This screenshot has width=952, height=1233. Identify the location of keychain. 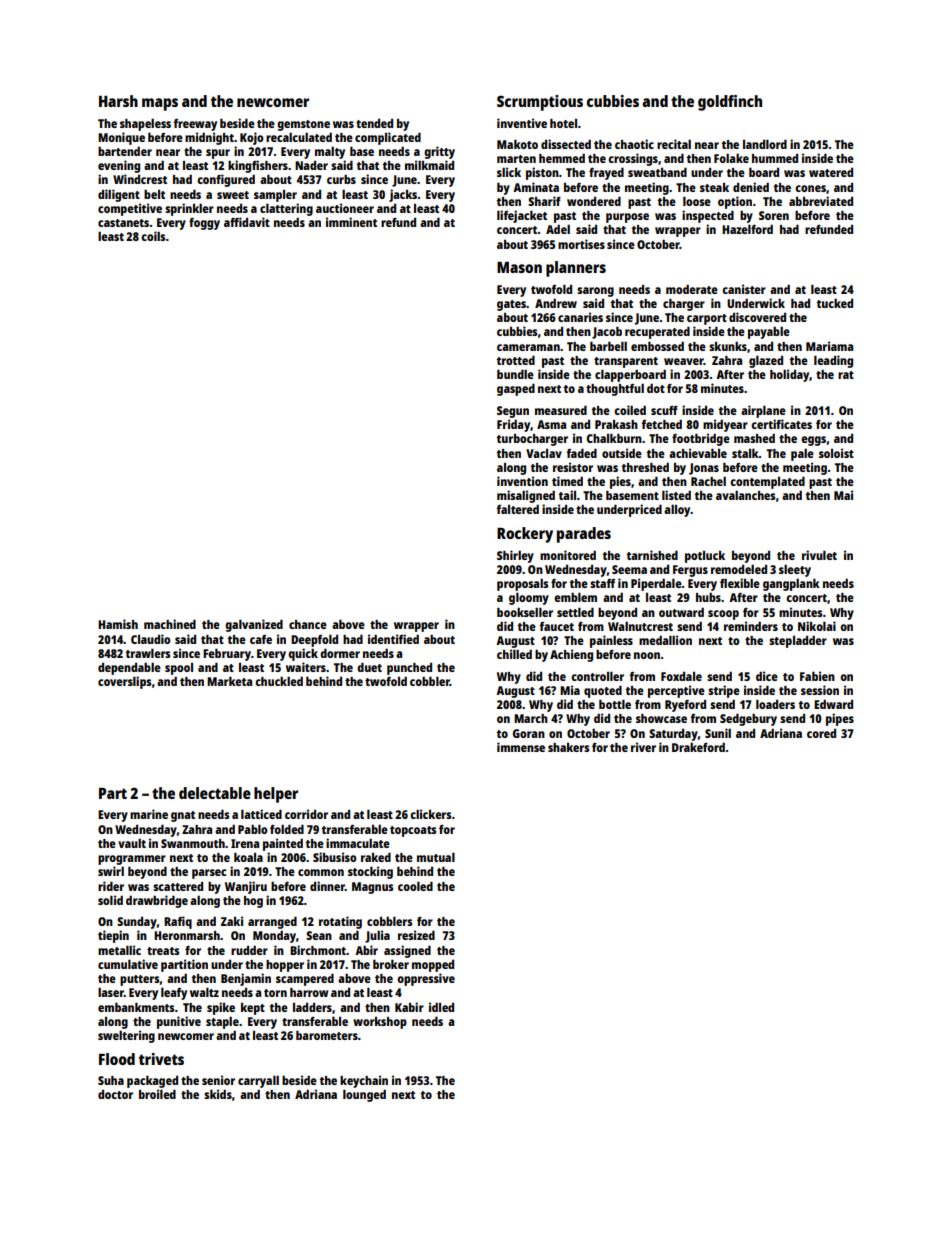
(364, 1081).
